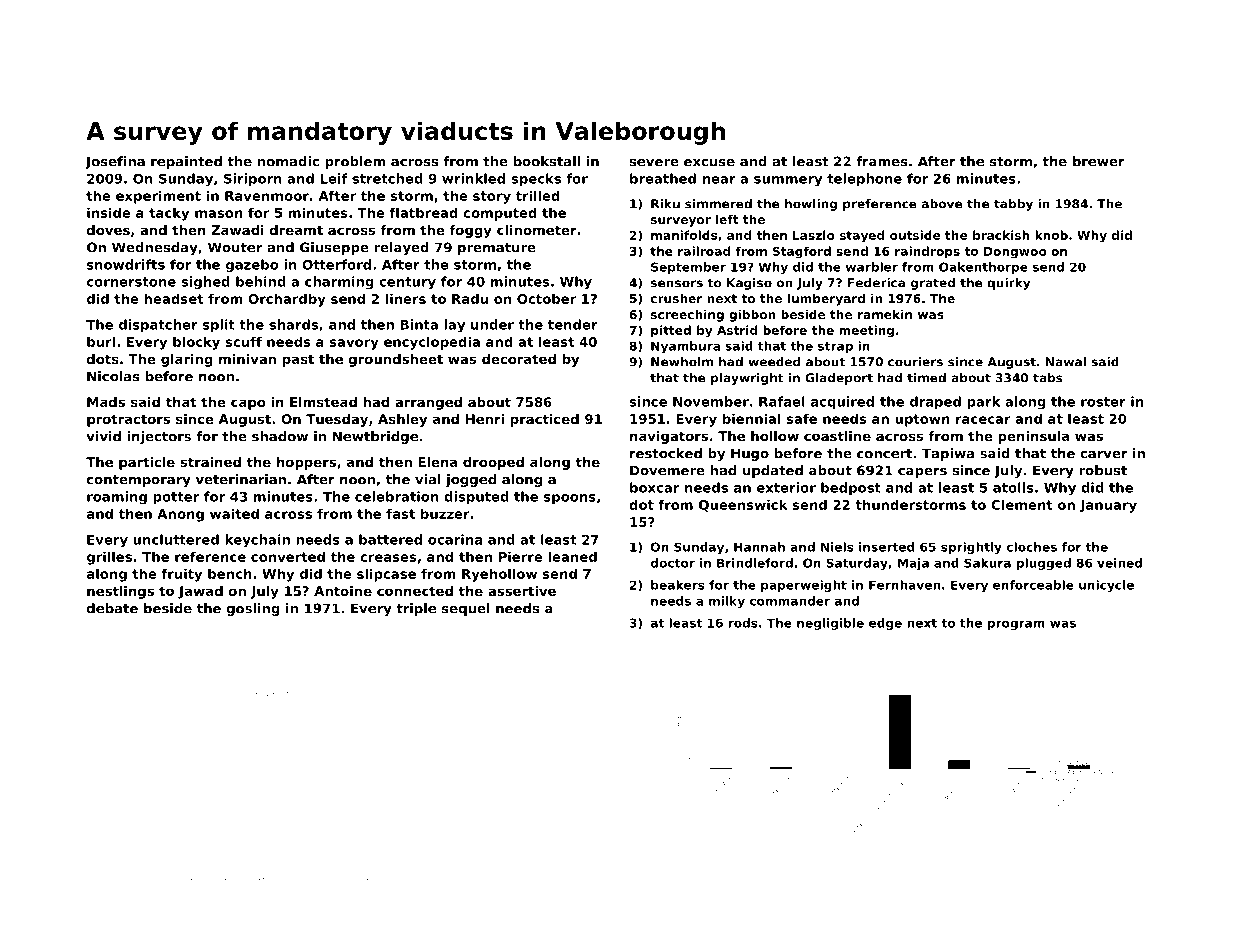  Describe the element at coordinates (663, 178) in the screenshot. I see `breathed` at that location.
